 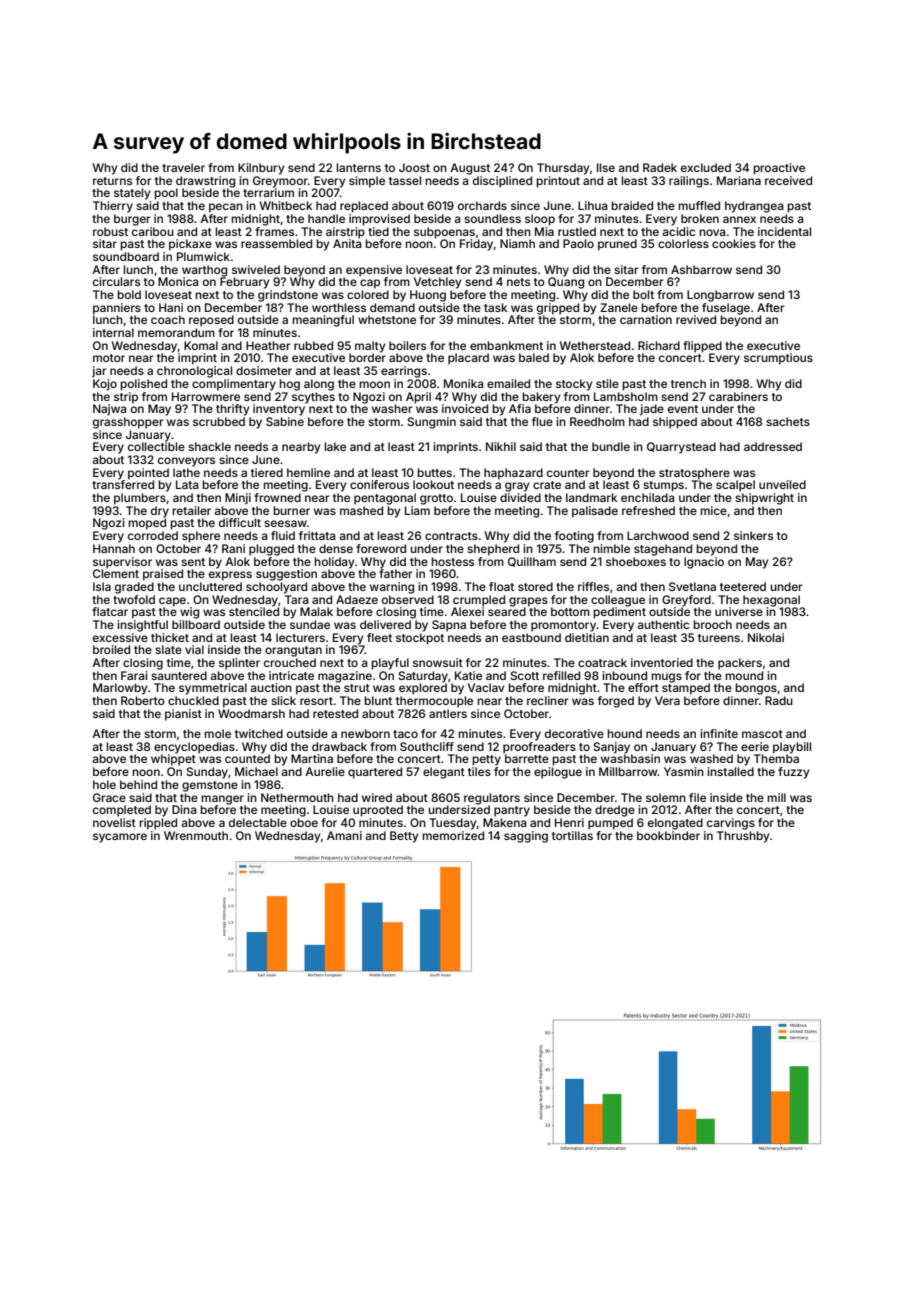 What do you see at coordinates (194, 748) in the screenshot?
I see `encyclopedias` at bounding box center [194, 748].
